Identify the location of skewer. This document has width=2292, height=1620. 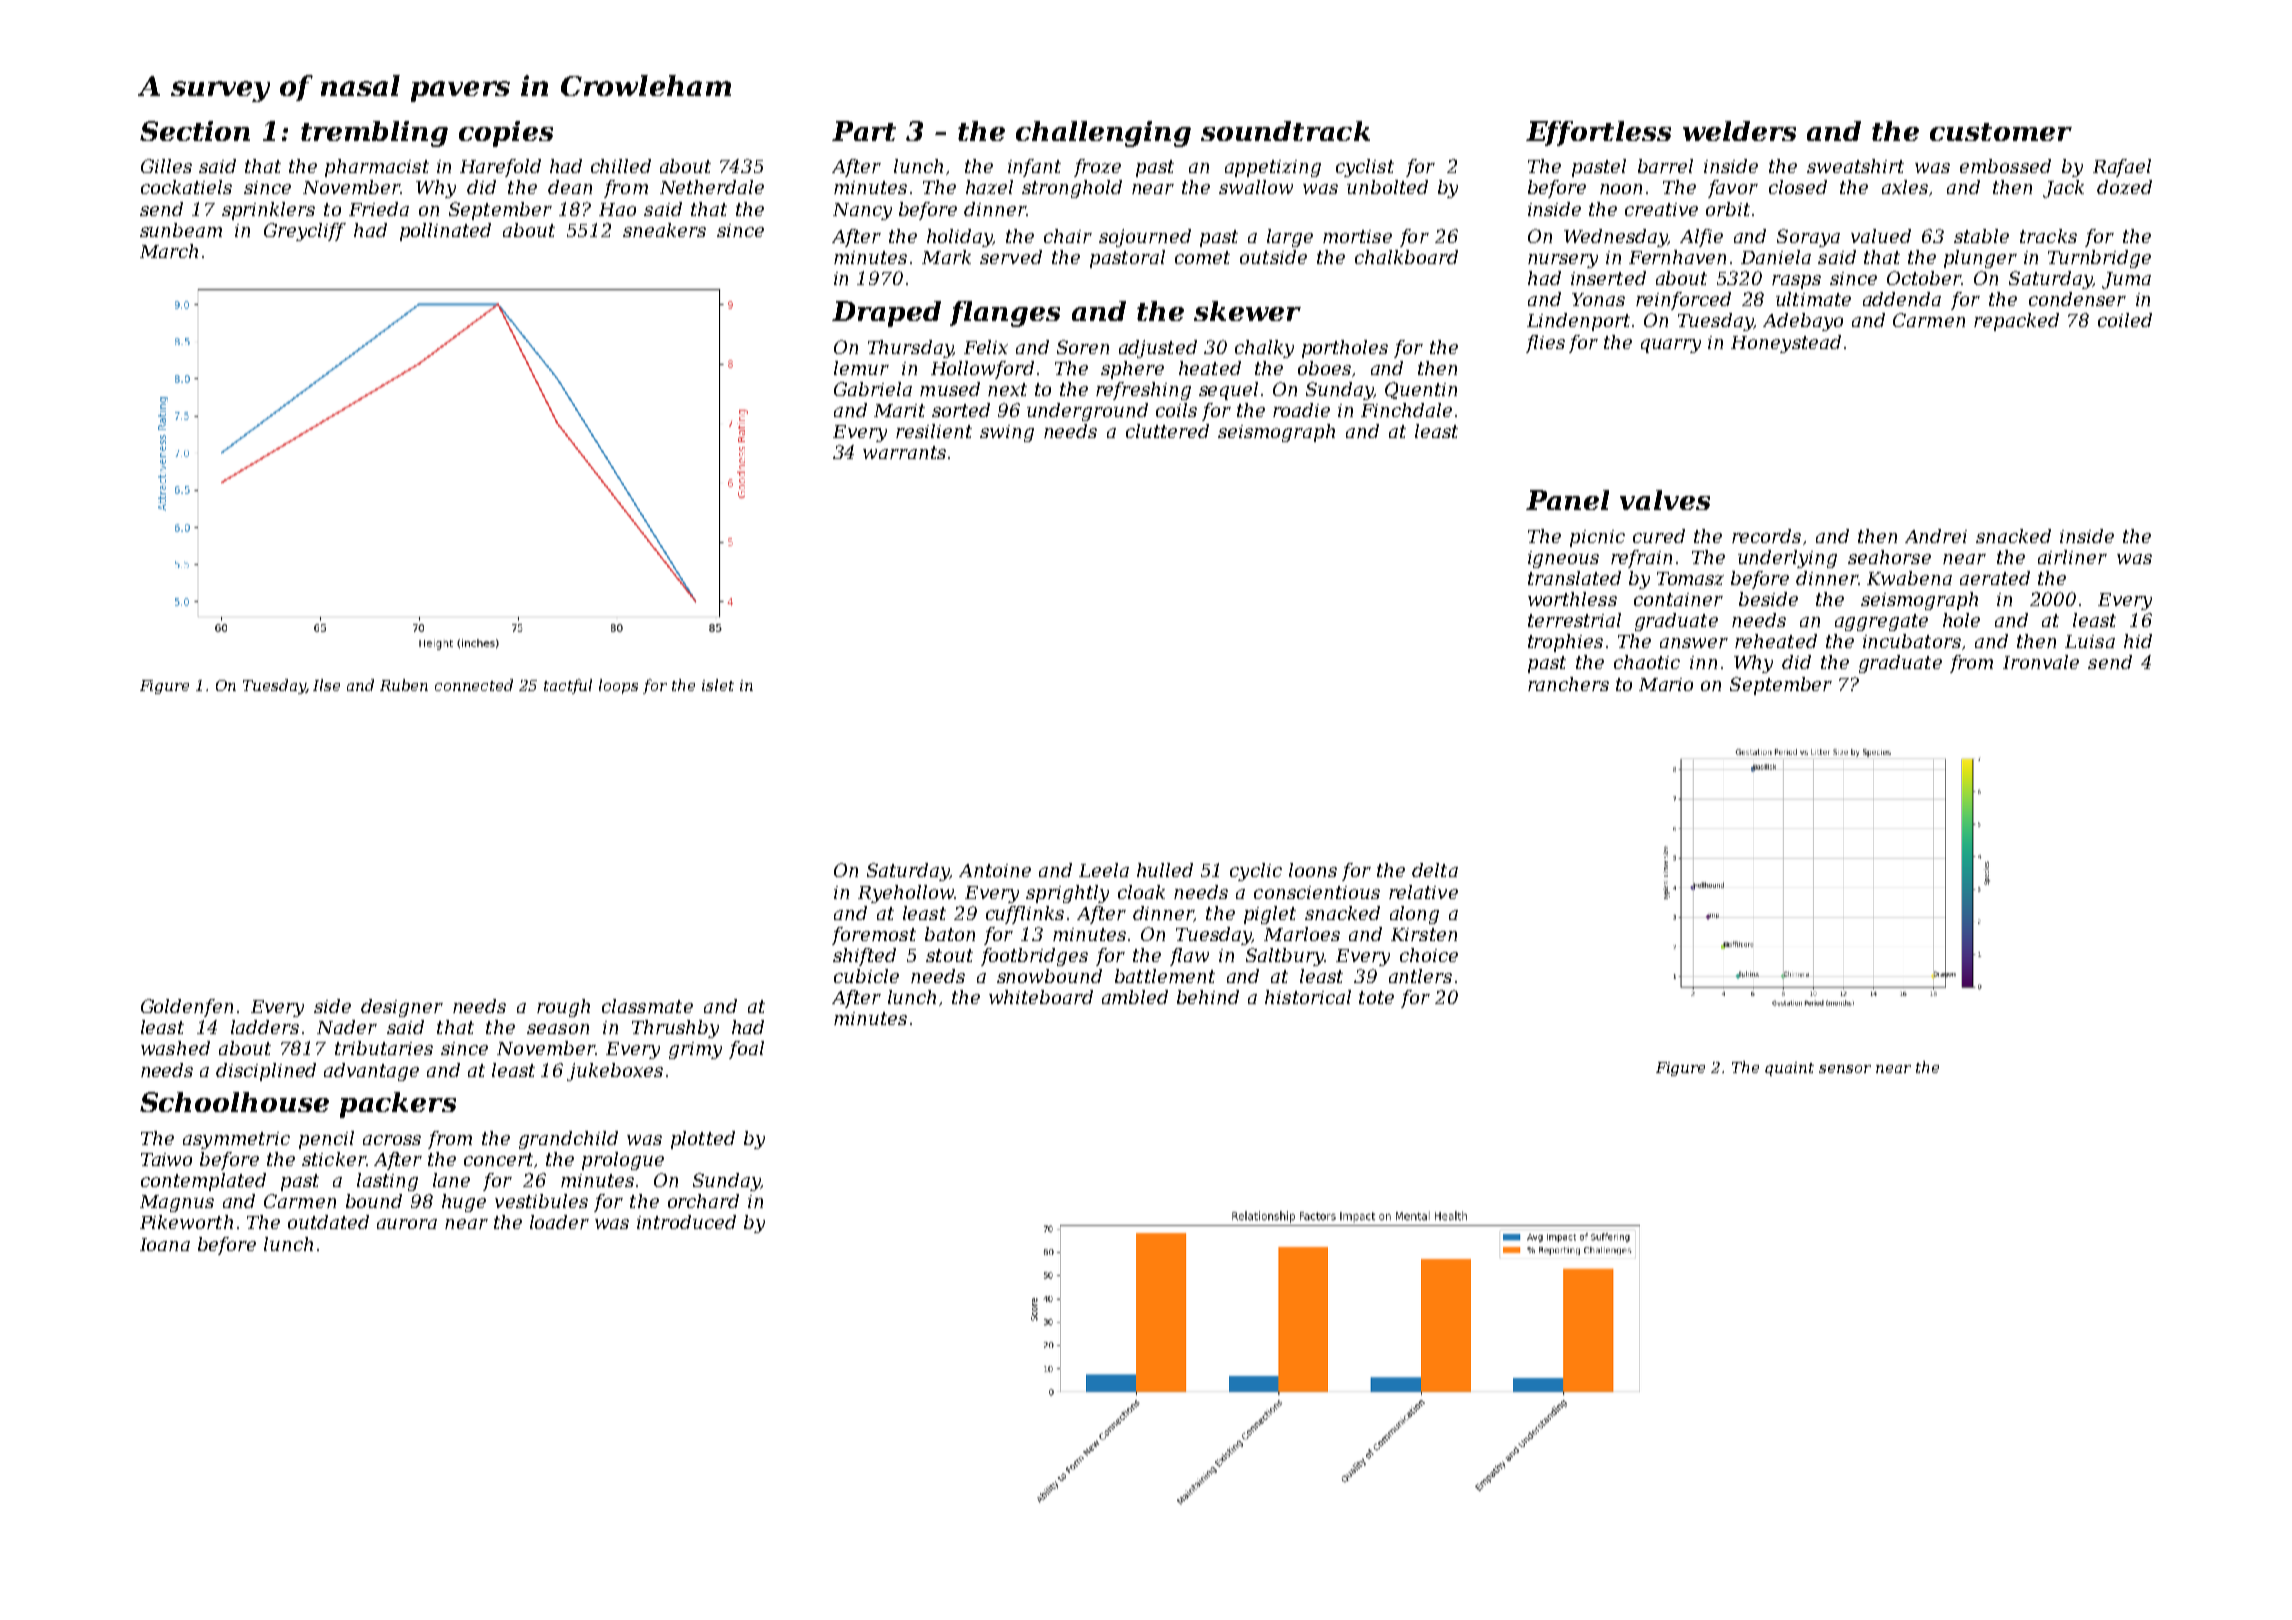
(1247, 311).
